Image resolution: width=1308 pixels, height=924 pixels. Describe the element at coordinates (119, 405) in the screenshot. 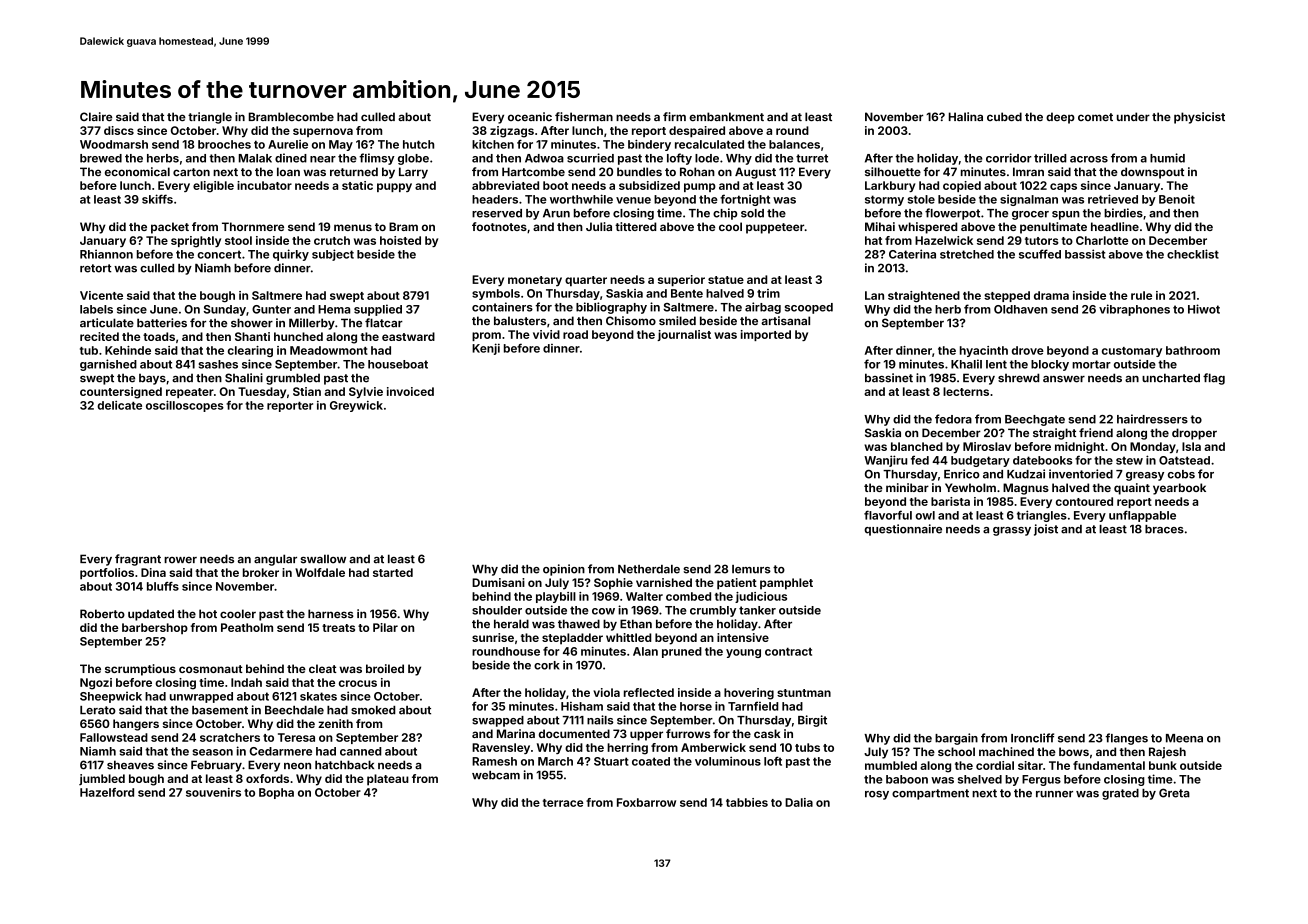

I see `delicate` at that location.
